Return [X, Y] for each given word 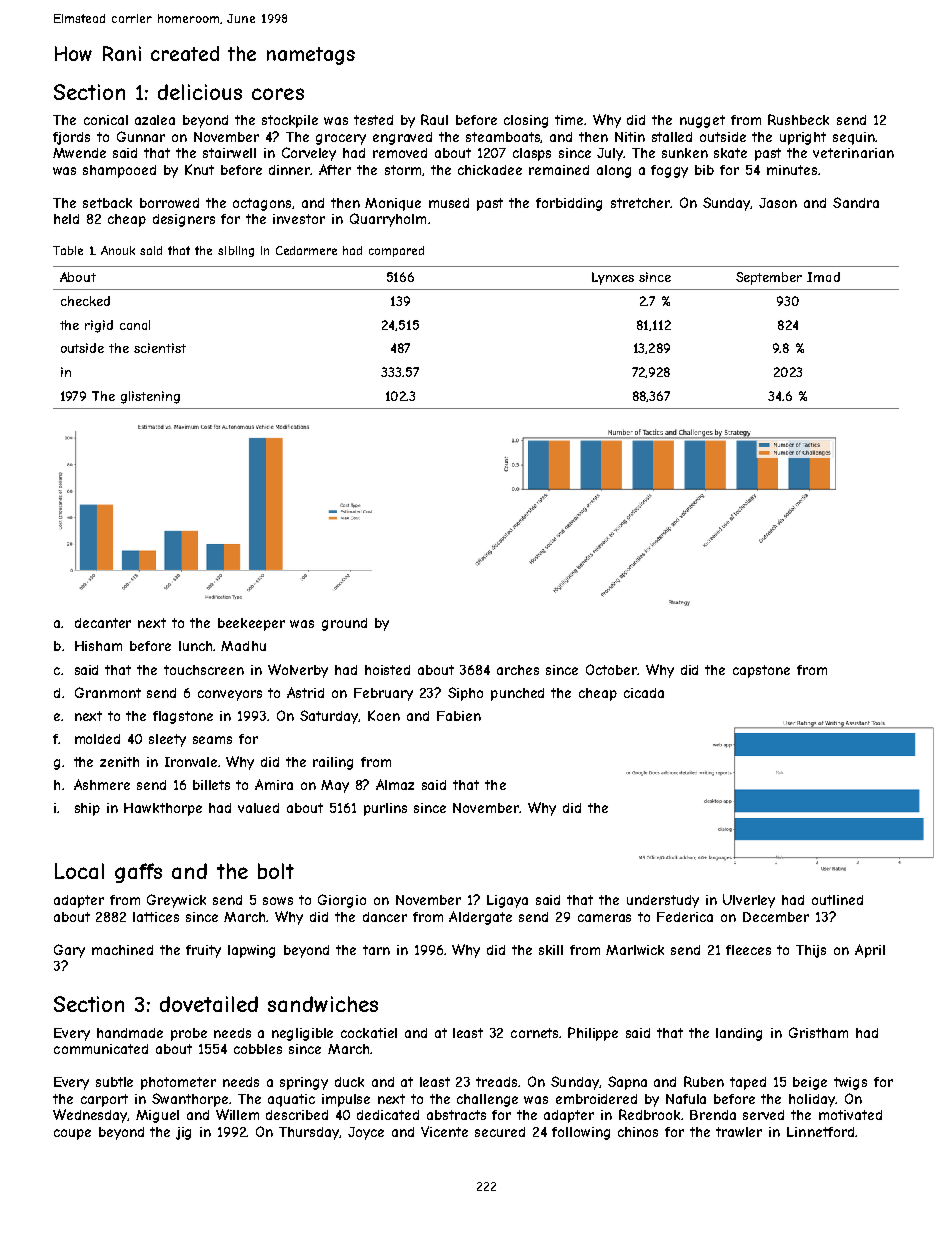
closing [526, 121]
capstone [761, 671]
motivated [850, 1115]
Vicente [444, 1131]
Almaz [395, 784]
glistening [150, 397]
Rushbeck [798, 119]
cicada [644, 693]
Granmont [108, 692]
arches [518, 670]
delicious [200, 92]
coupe [72, 1134]
